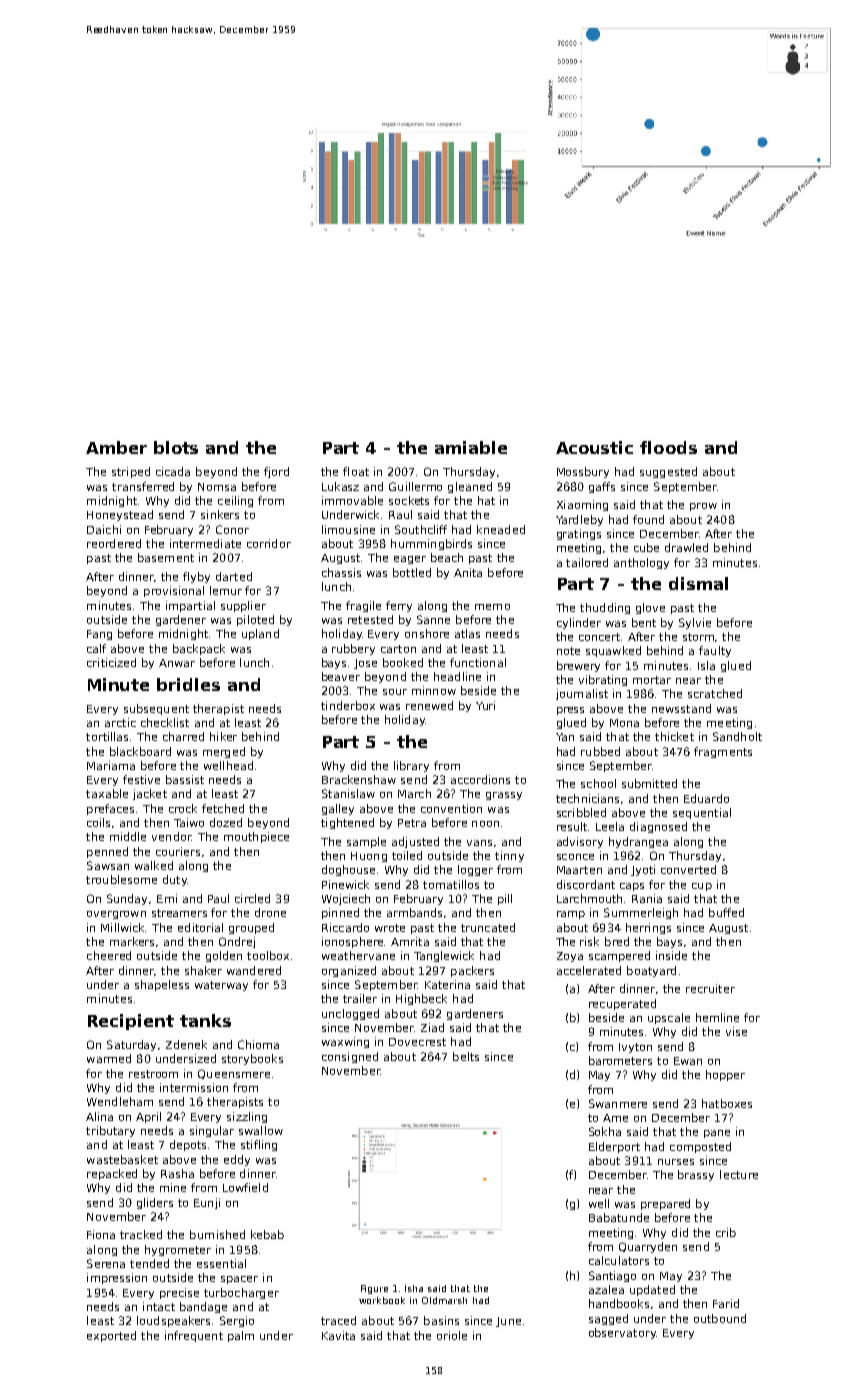 This screenshot has height=1400, width=849. What do you see at coordinates (116, 447) in the screenshot?
I see `Amber` at bounding box center [116, 447].
